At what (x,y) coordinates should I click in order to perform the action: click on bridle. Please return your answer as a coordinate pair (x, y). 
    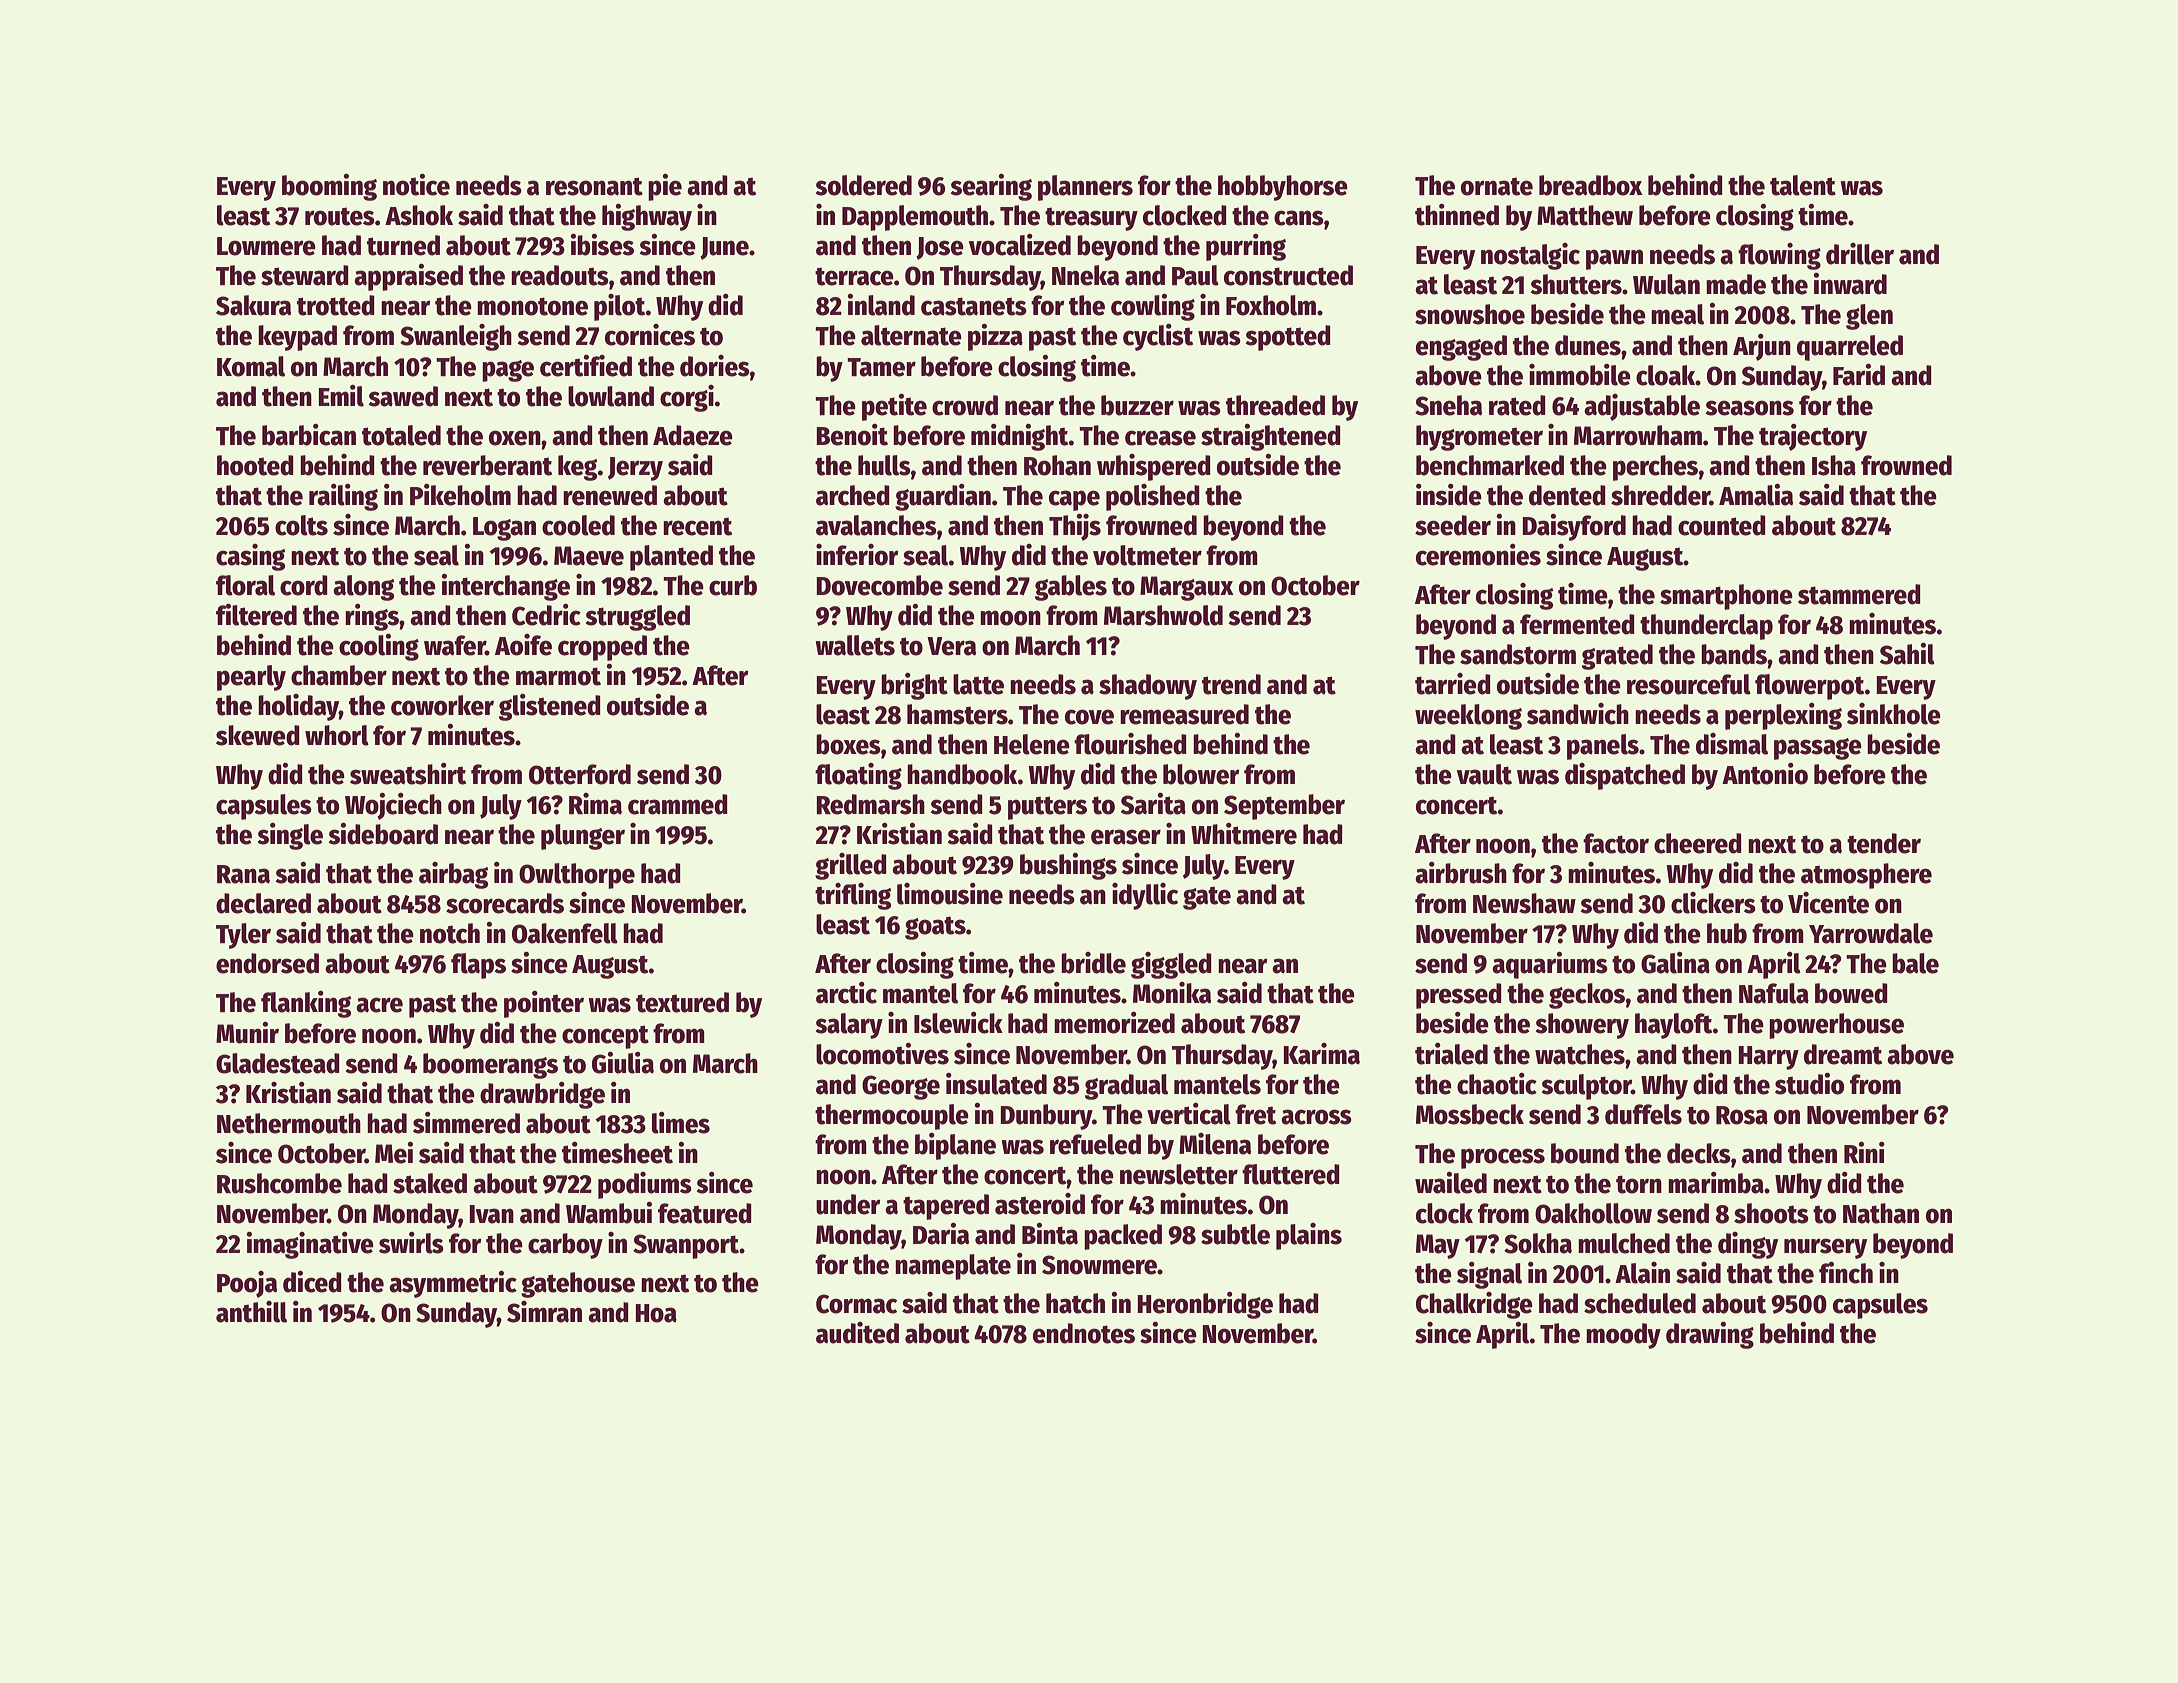
    Looking at the image, I should click on (1093, 963).
